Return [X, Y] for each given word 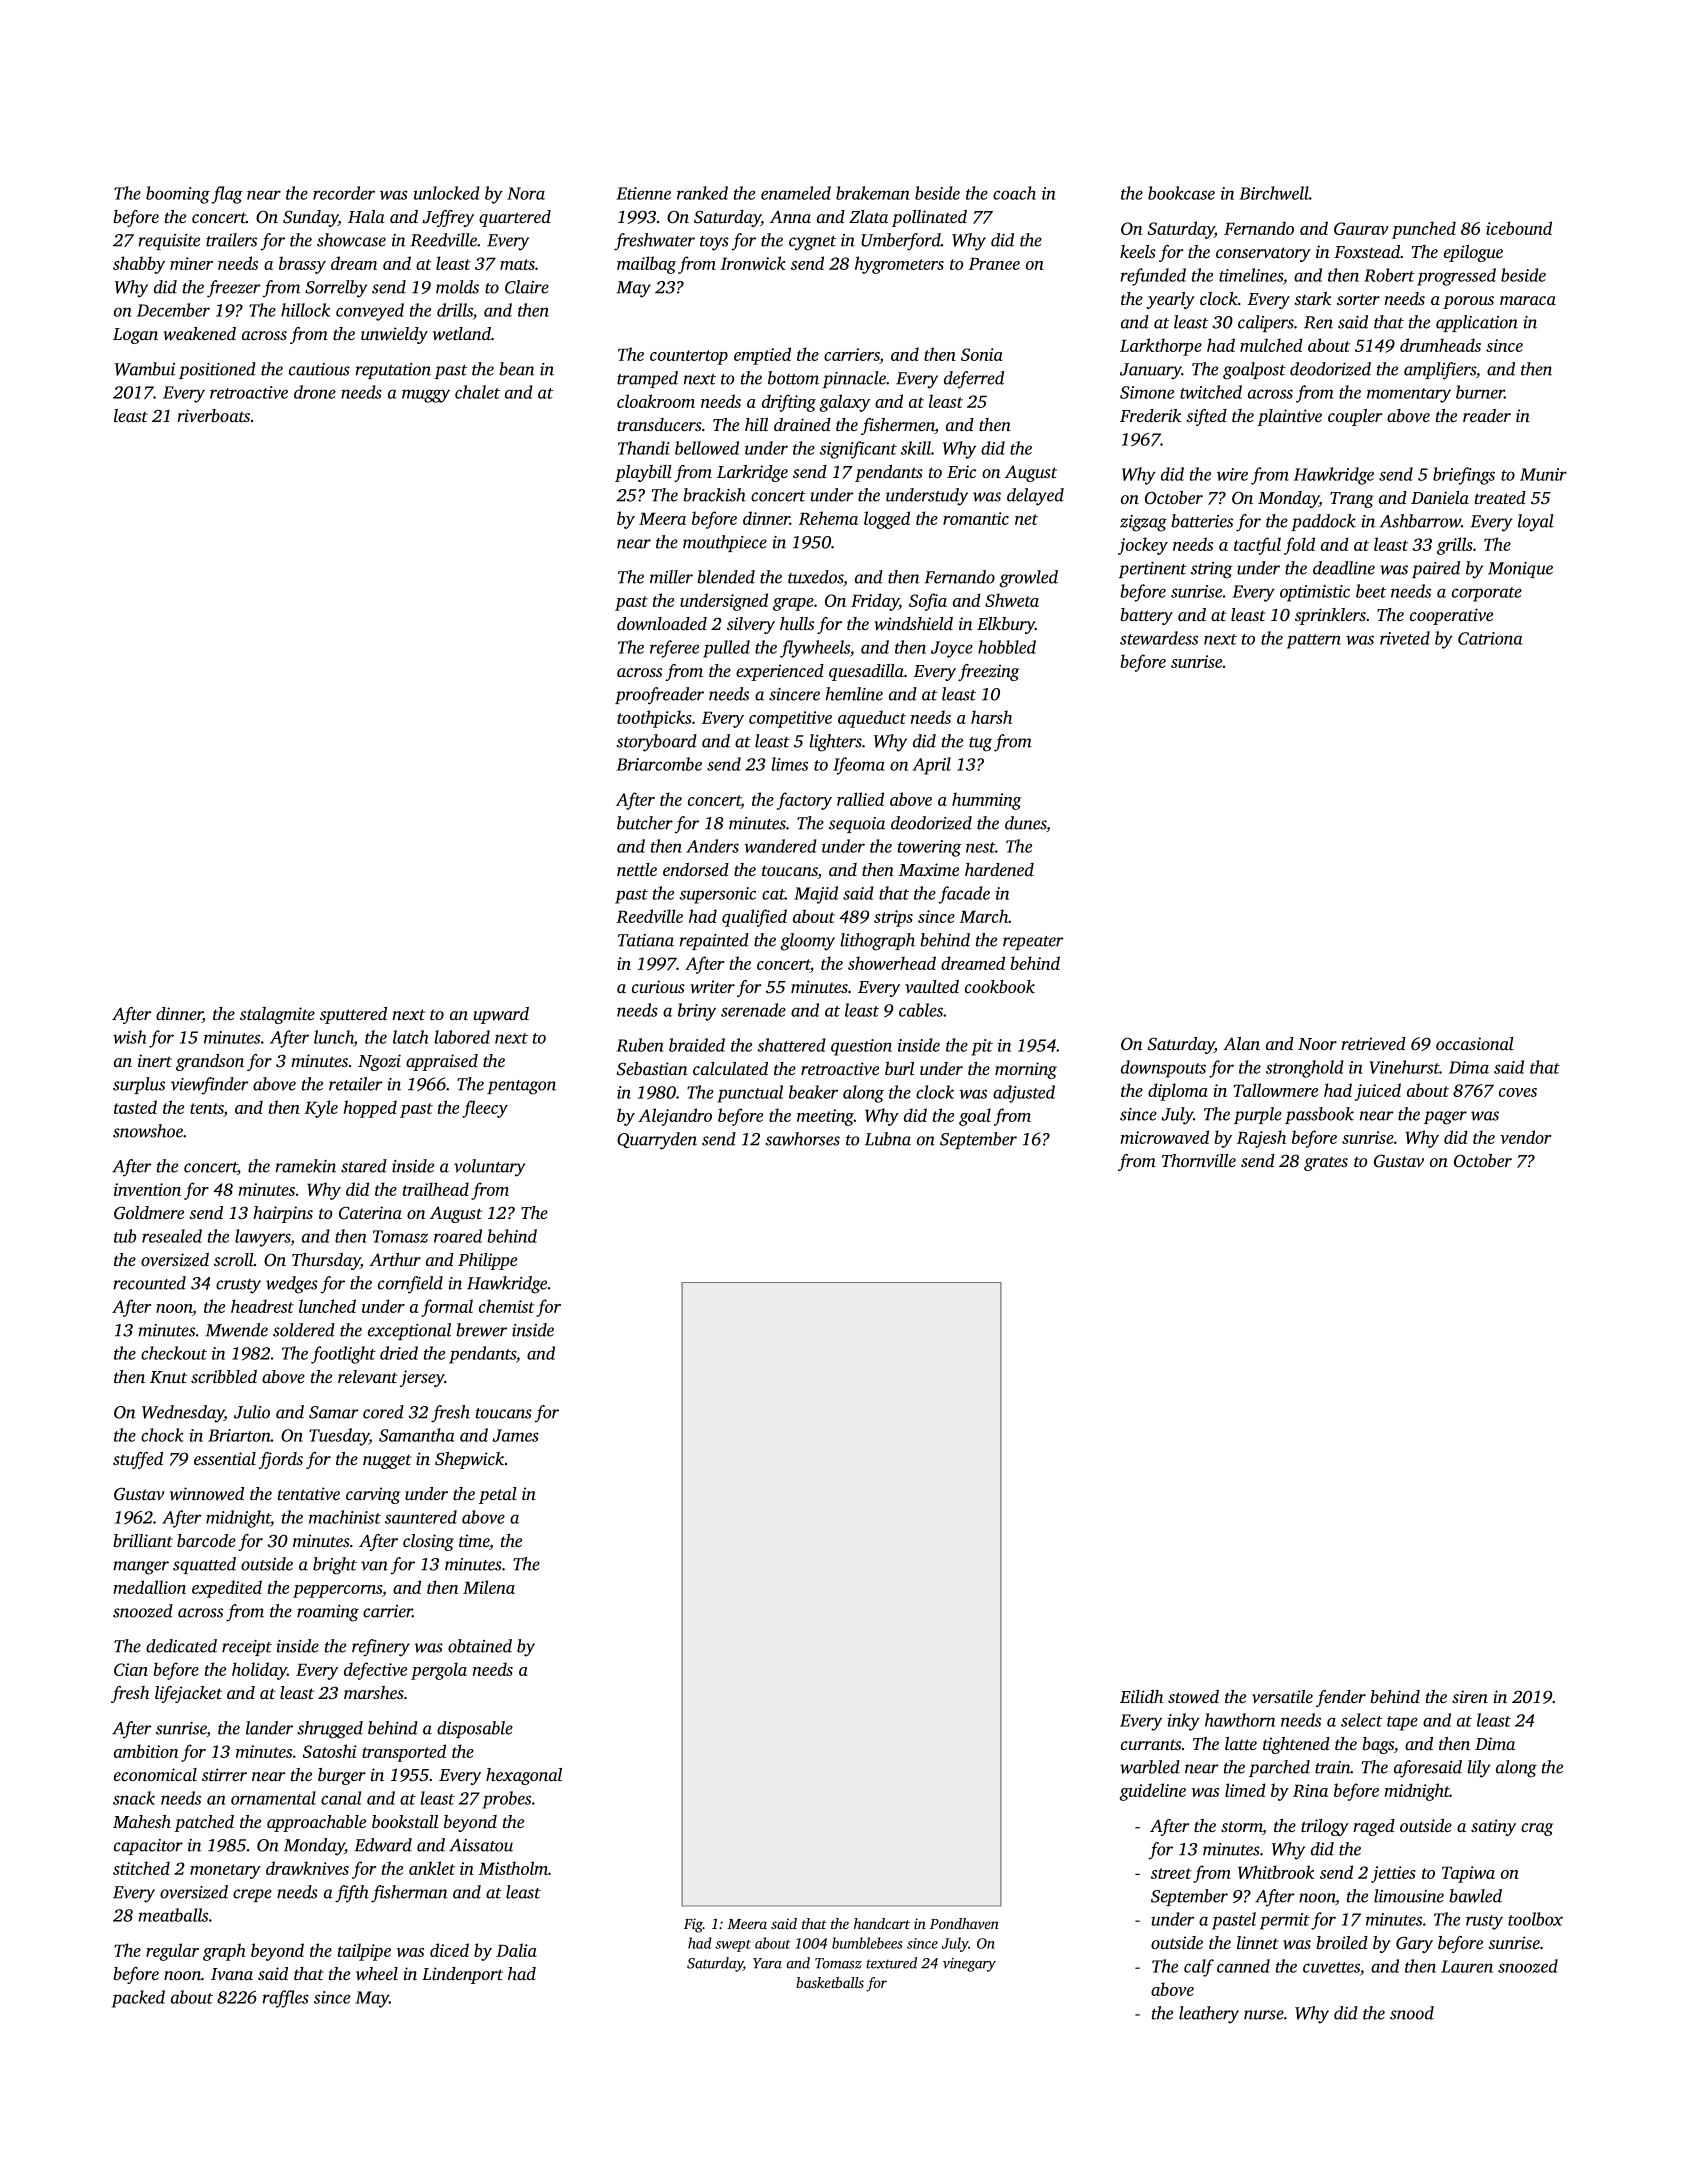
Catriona [1490, 638]
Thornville [1199, 1160]
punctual [750, 1094]
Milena [489, 1587]
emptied [762, 356]
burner [1480, 392]
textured [891, 1963]
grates [1326, 1164]
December [173, 310]
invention [147, 1189]
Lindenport [462, 1975]
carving [373, 1495]
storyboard [656, 743]
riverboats [213, 415]
